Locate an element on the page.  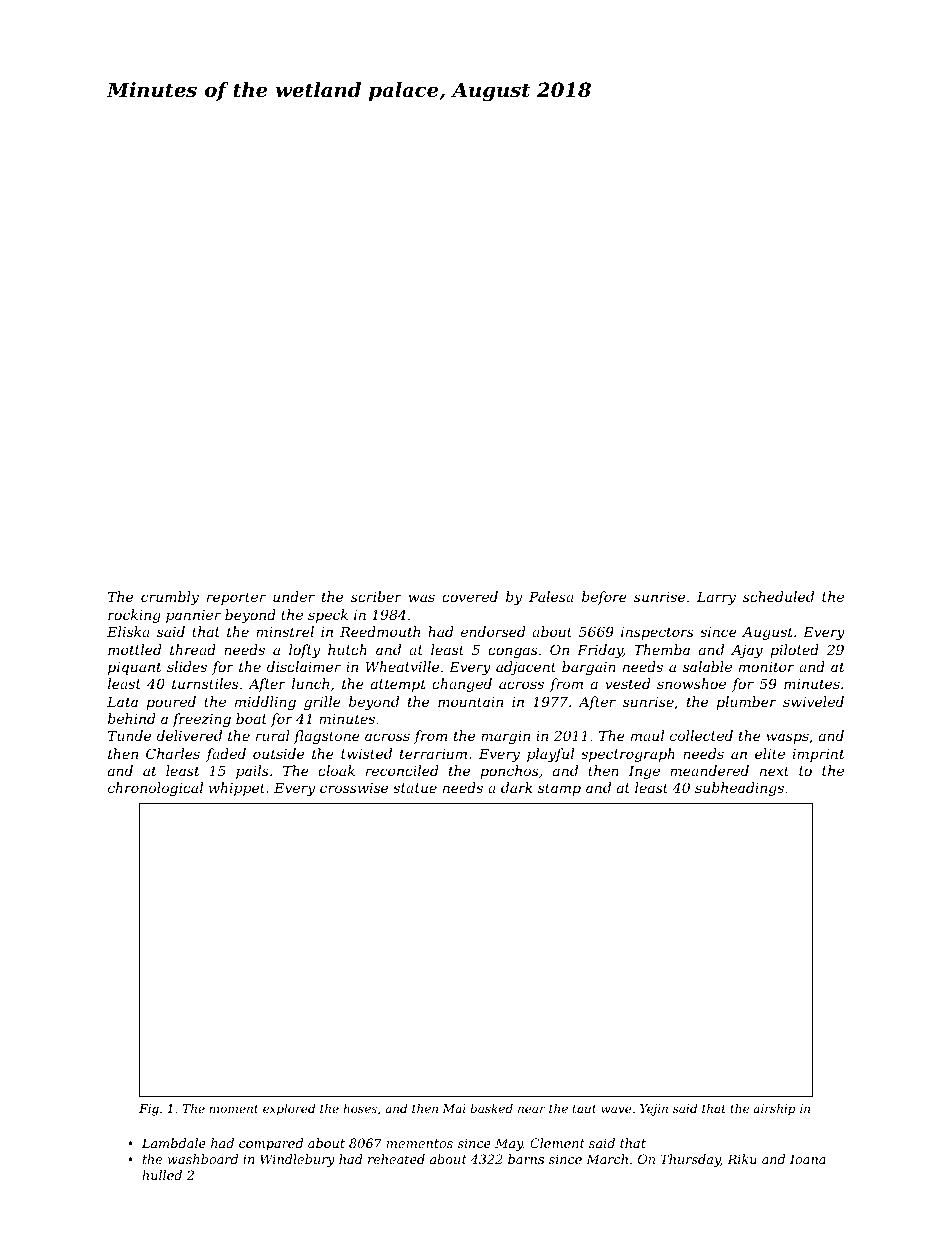
elite is located at coordinates (770, 753).
